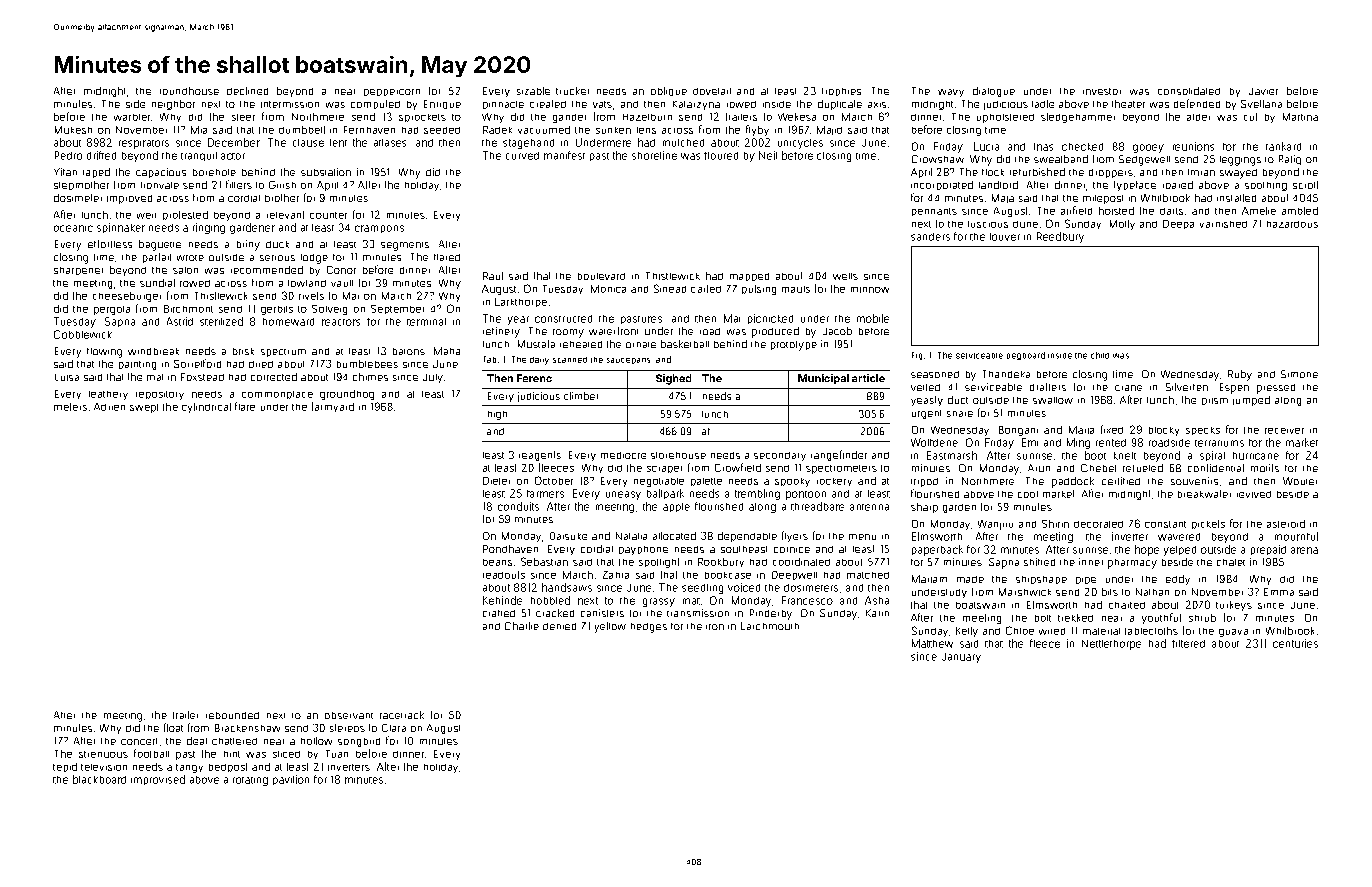  I want to click on hollow, so click(316, 741).
